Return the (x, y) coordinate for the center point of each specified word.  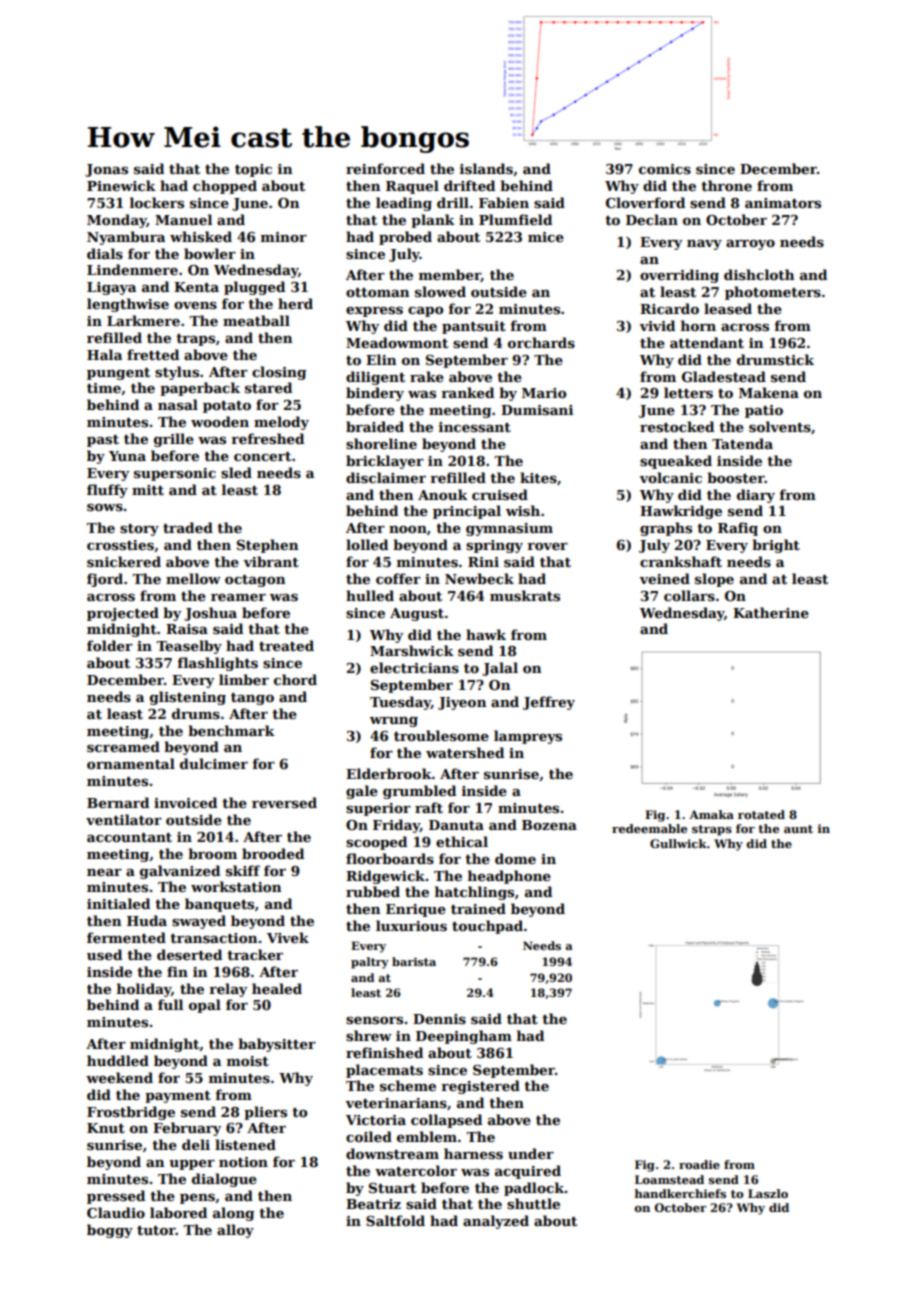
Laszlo (768, 1193)
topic (253, 170)
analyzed (496, 1222)
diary (756, 496)
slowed (440, 291)
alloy (235, 1231)
